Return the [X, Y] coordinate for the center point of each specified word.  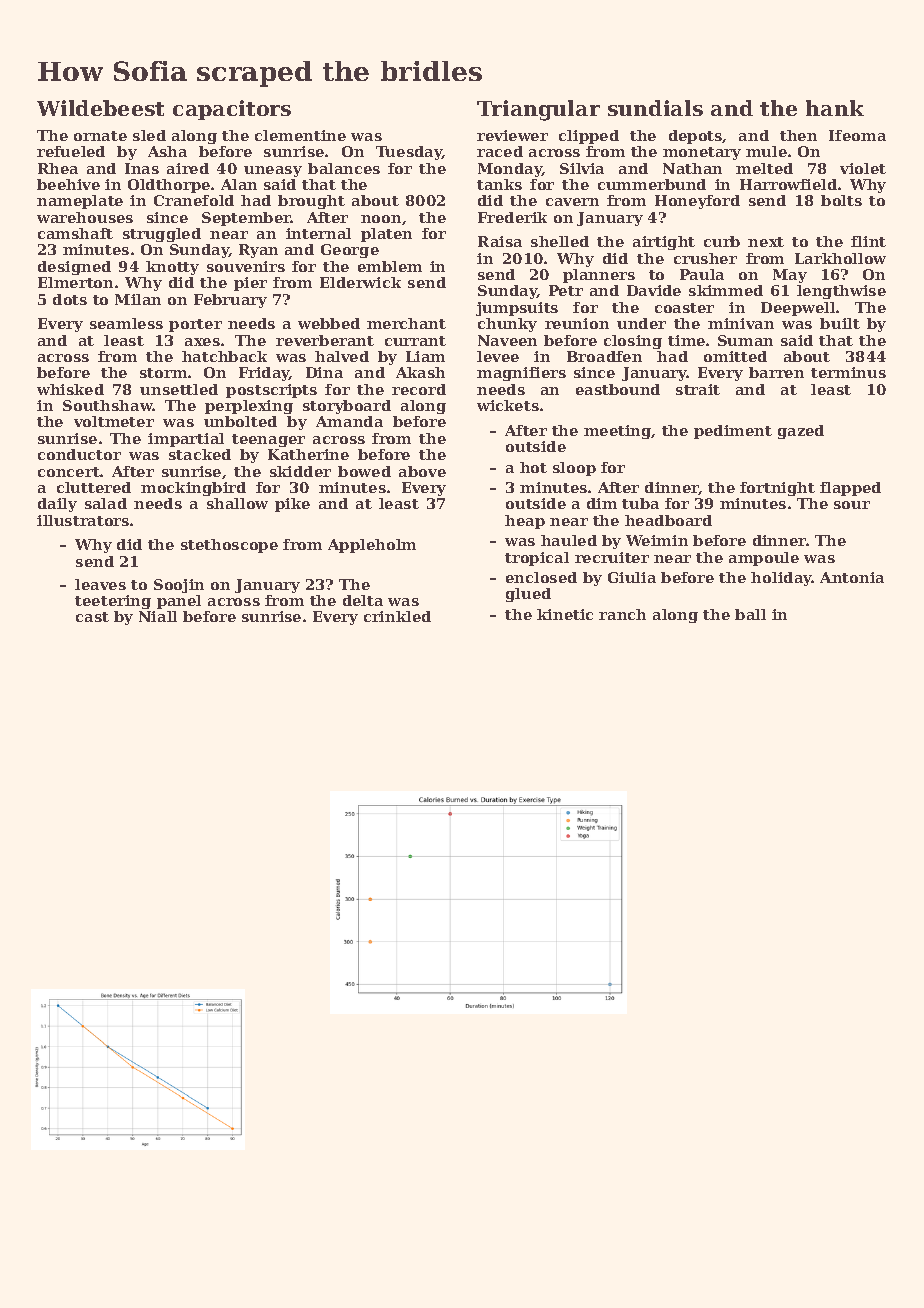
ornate [100, 136]
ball [750, 614]
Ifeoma [857, 135]
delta [363, 600]
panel [179, 602]
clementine [300, 135]
